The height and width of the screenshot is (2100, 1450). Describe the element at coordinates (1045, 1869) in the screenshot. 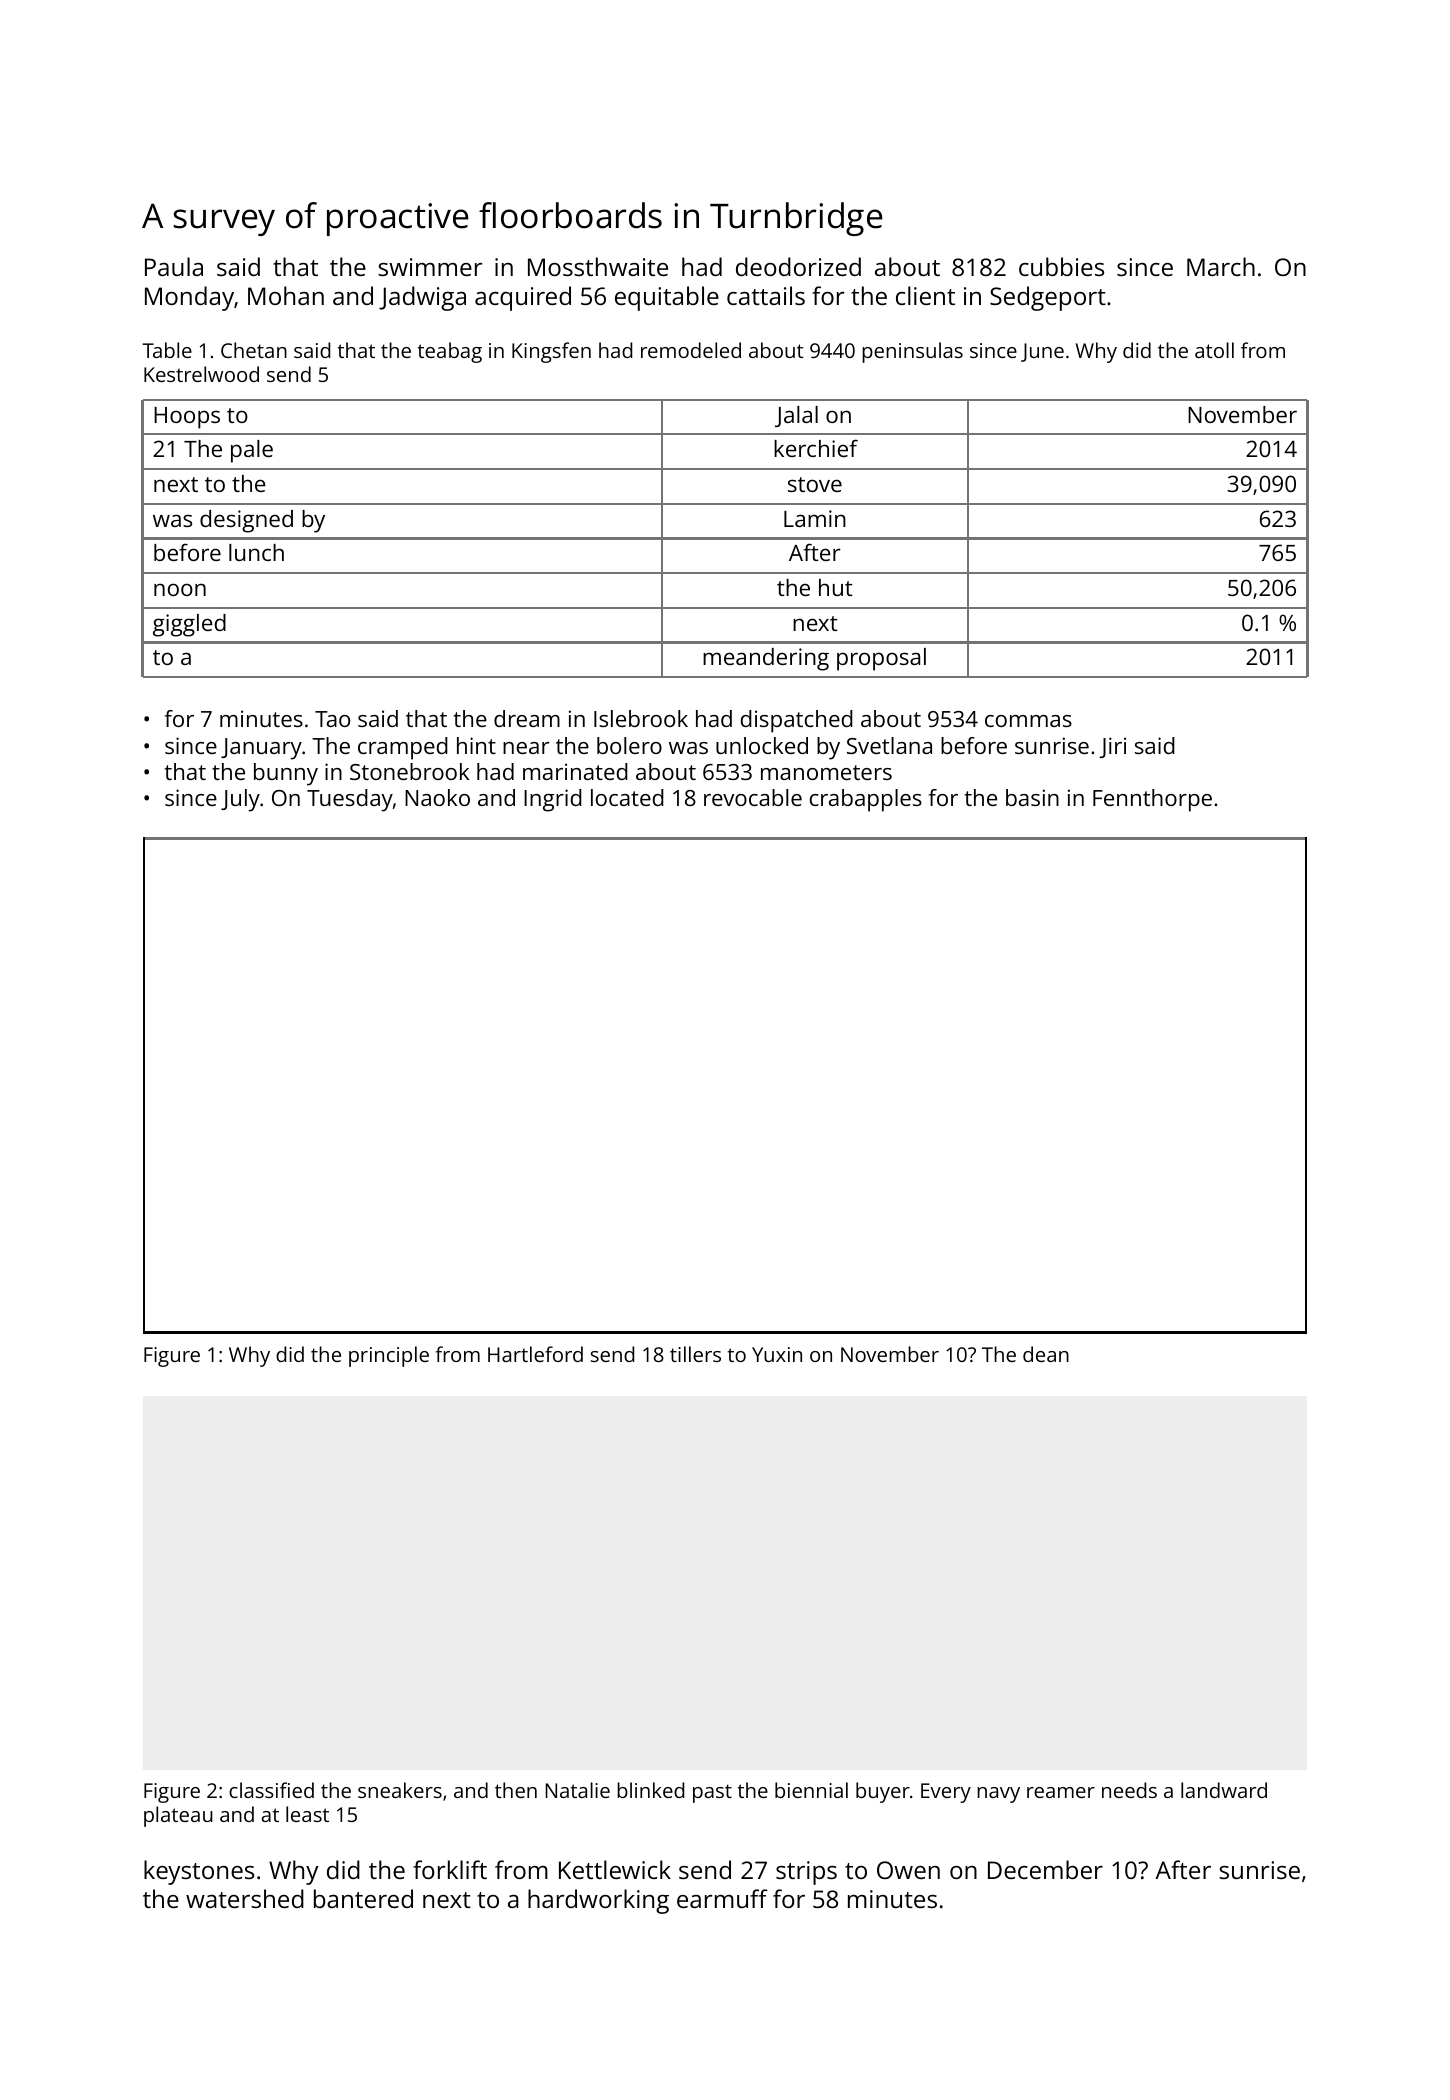

I see `December` at that location.
